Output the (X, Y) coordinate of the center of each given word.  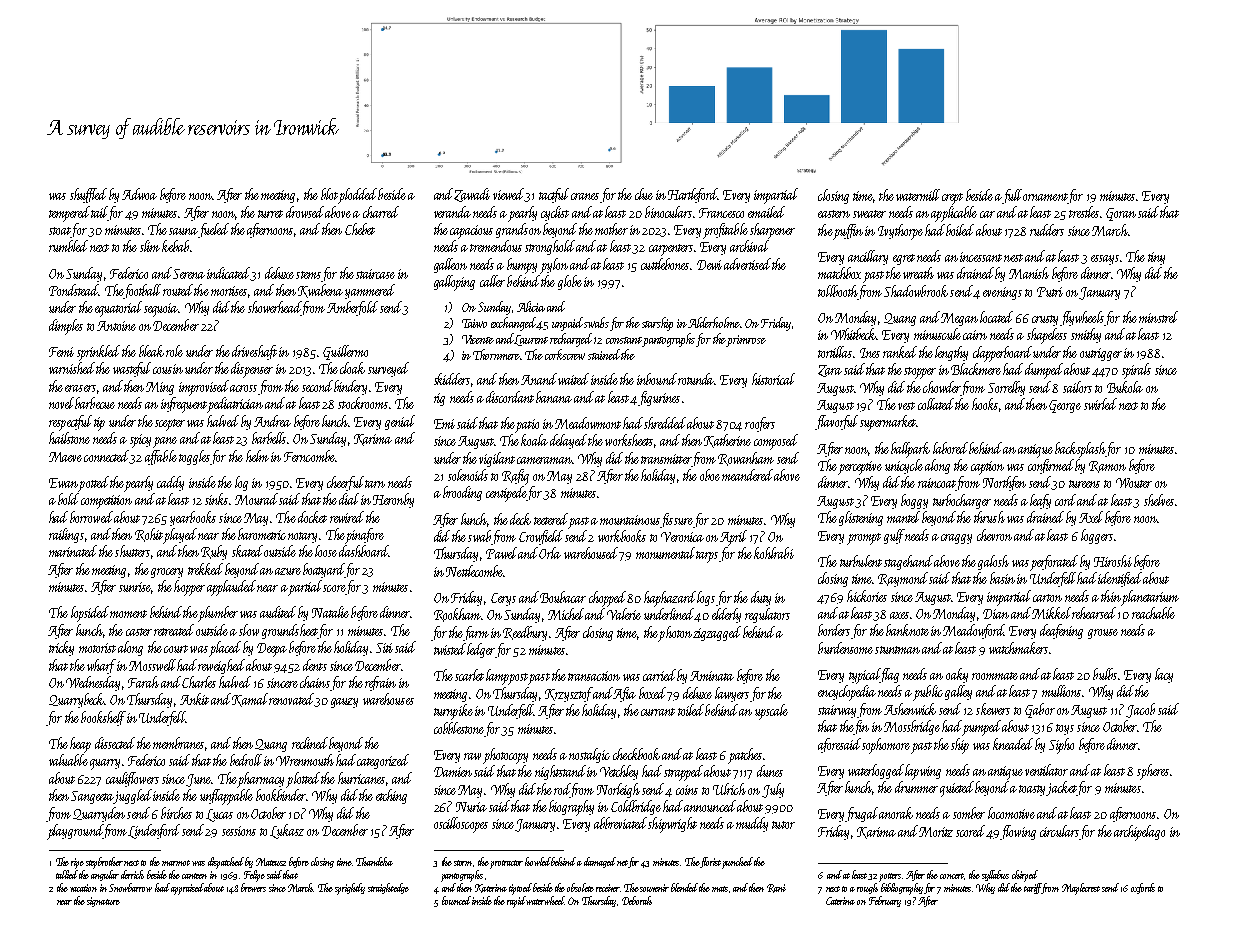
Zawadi (472, 195)
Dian (996, 614)
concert (952, 876)
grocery (167, 573)
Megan (959, 319)
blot (329, 194)
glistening (861, 518)
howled (538, 861)
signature (103, 902)
